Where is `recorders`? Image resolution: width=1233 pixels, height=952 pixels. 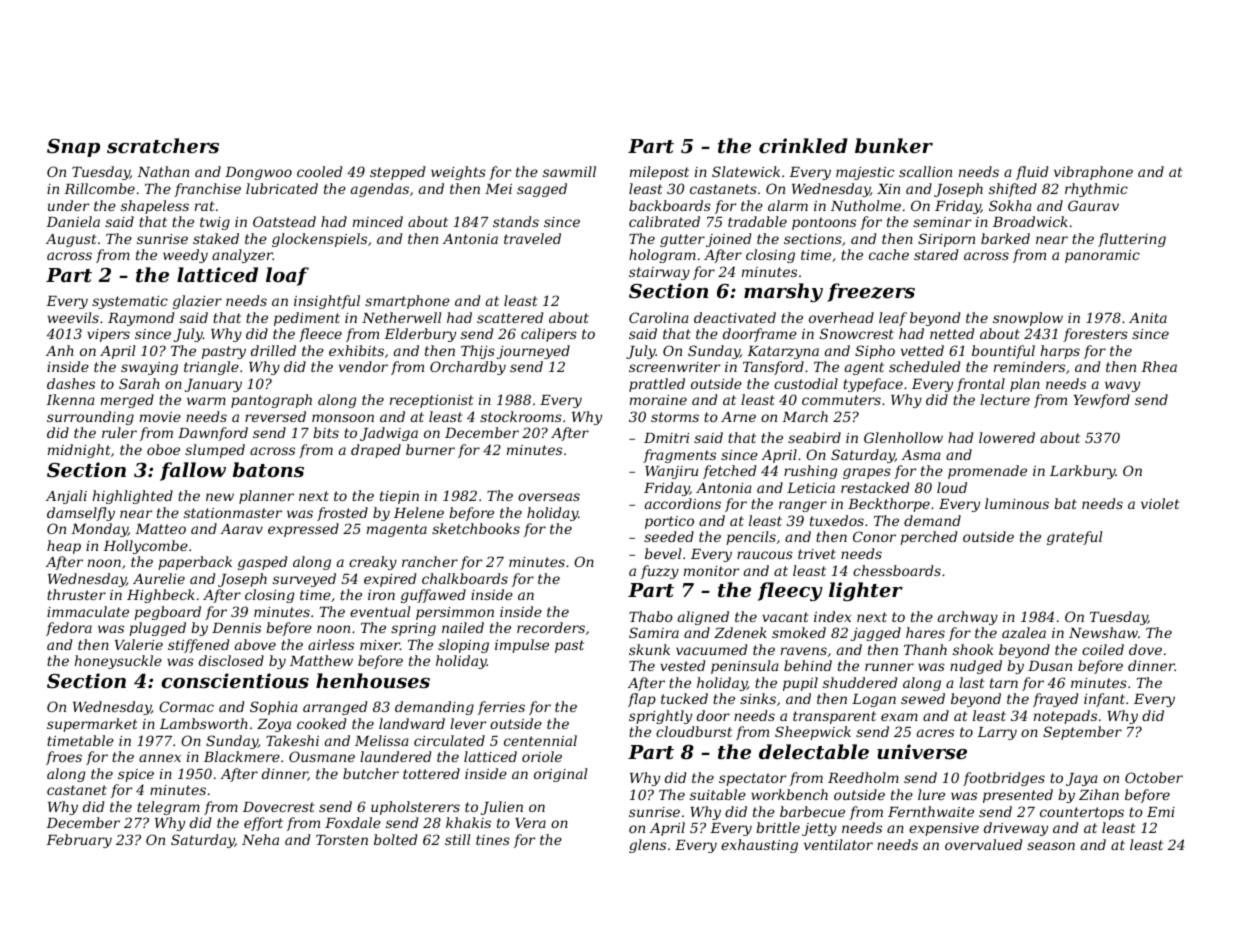 recorders is located at coordinates (551, 627).
